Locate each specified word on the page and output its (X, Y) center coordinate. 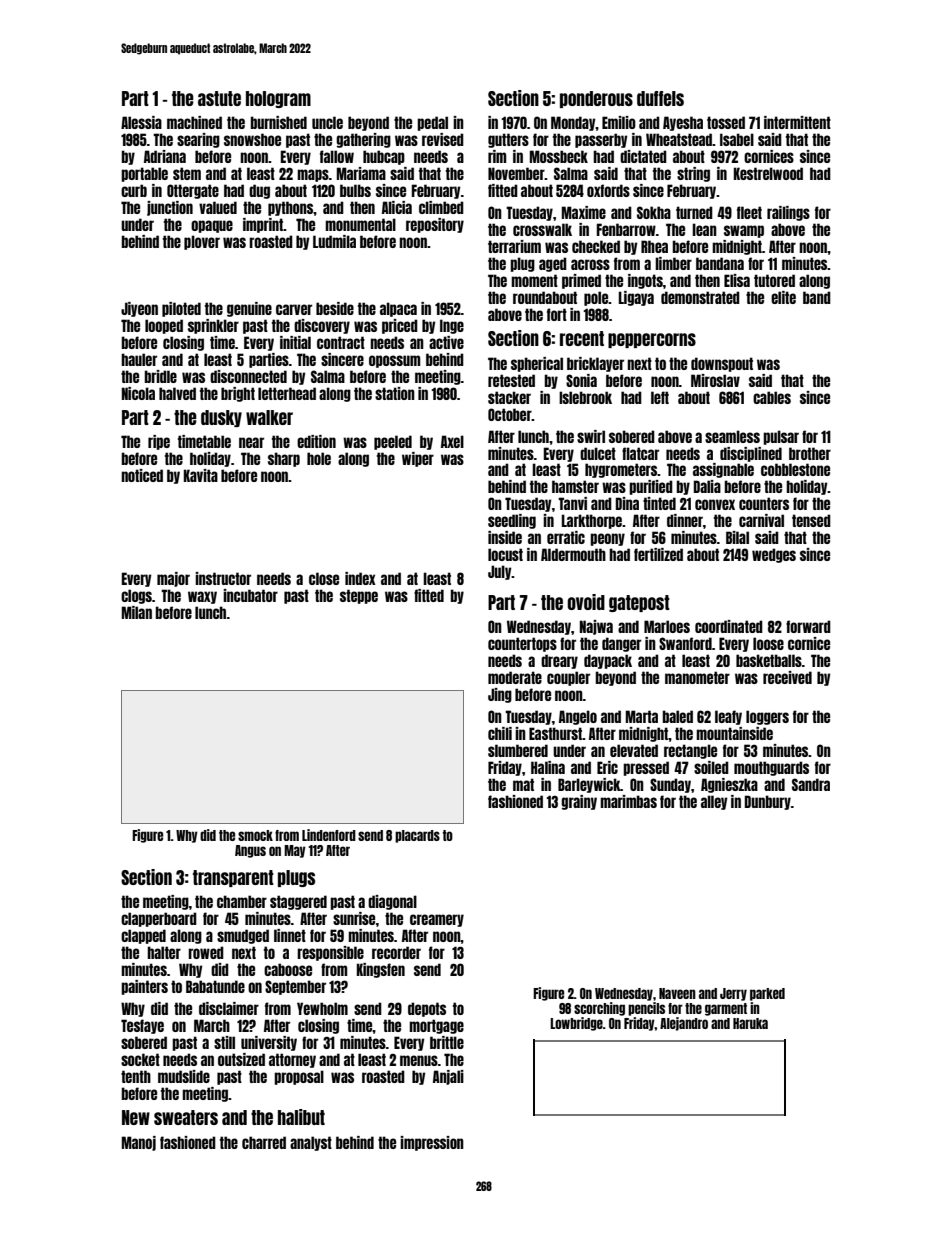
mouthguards (771, 768)
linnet (290, 935)
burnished (278, 122)
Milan (137, 612)
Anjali (448, 1077)
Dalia (707, 486)
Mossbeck (559, 156)
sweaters (186, 1117)
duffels (660, 98)
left (660, 397)
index (360, 578)
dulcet (598, 453)
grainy (579, 802)
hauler (139, 359)
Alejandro (684, 1024)
